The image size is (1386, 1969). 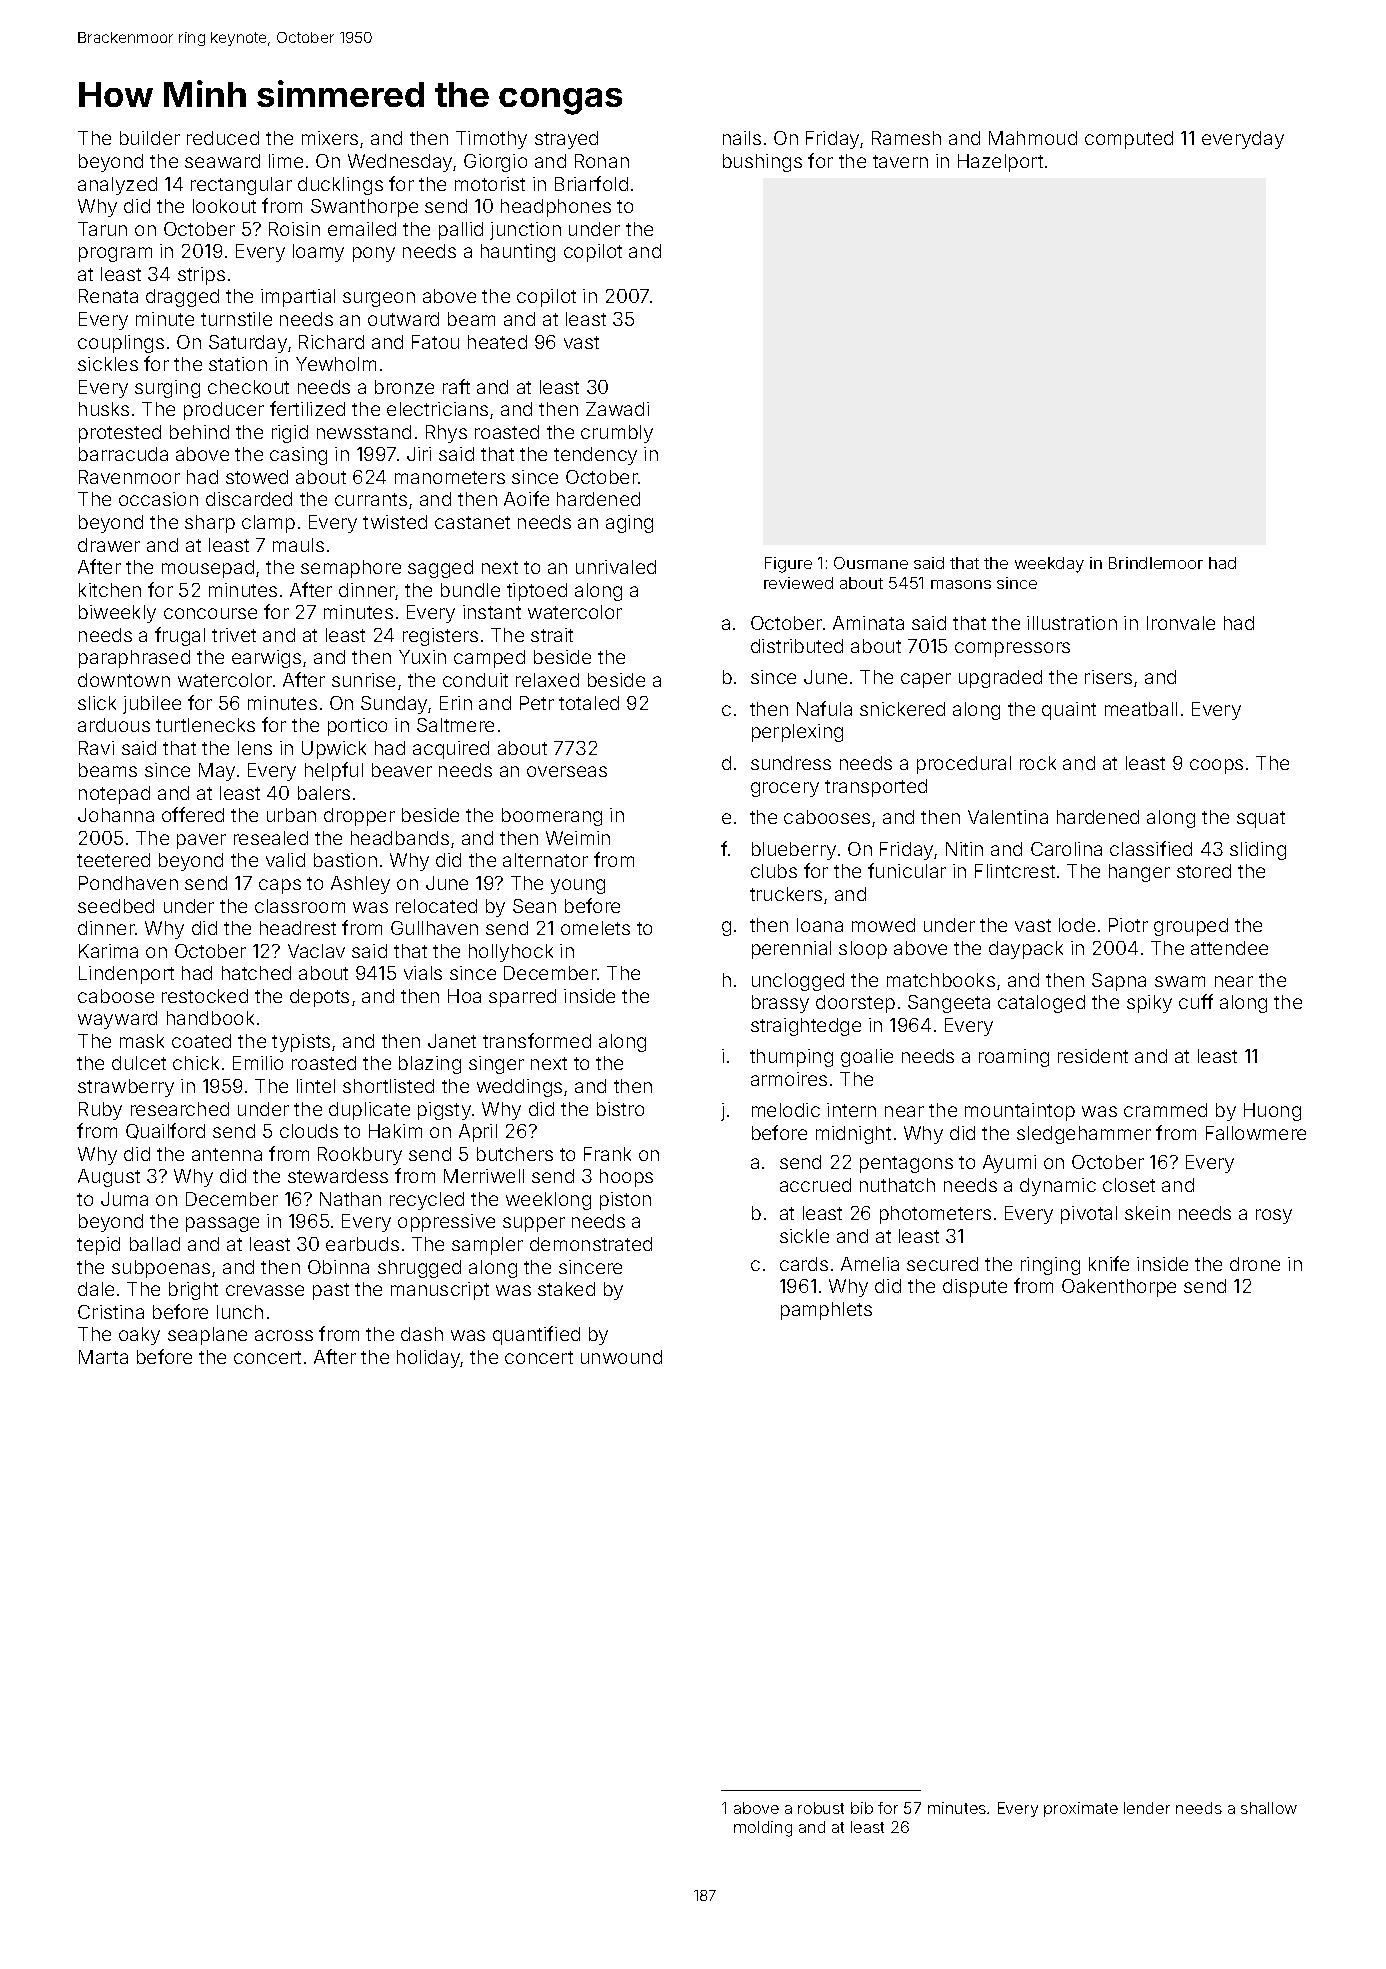 What do you see at coordinates (1129, 140) in the document?
I see `computed` at bounding box center [1129, 140].
